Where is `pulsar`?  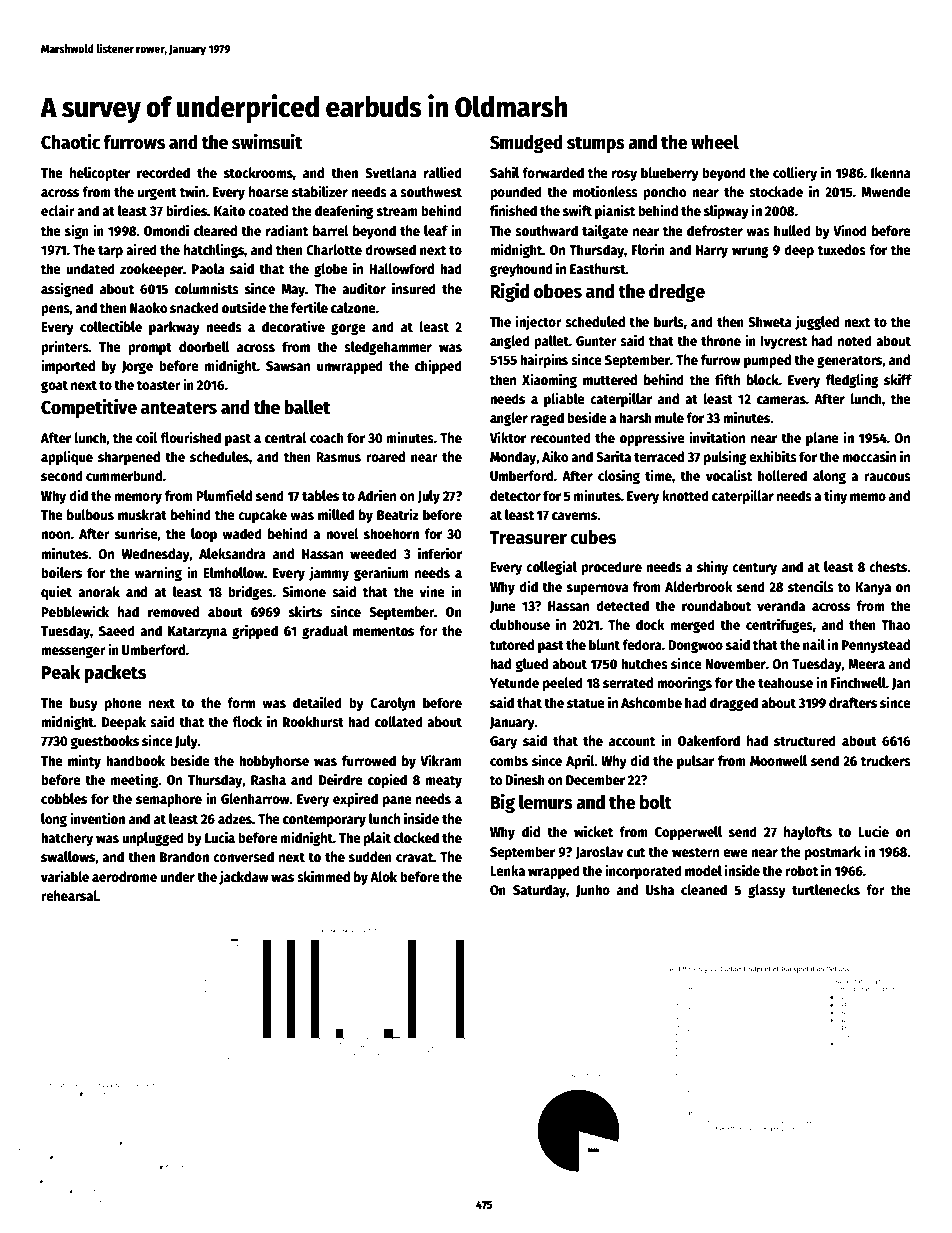 pulsar is located at coordinates (695, 762).
